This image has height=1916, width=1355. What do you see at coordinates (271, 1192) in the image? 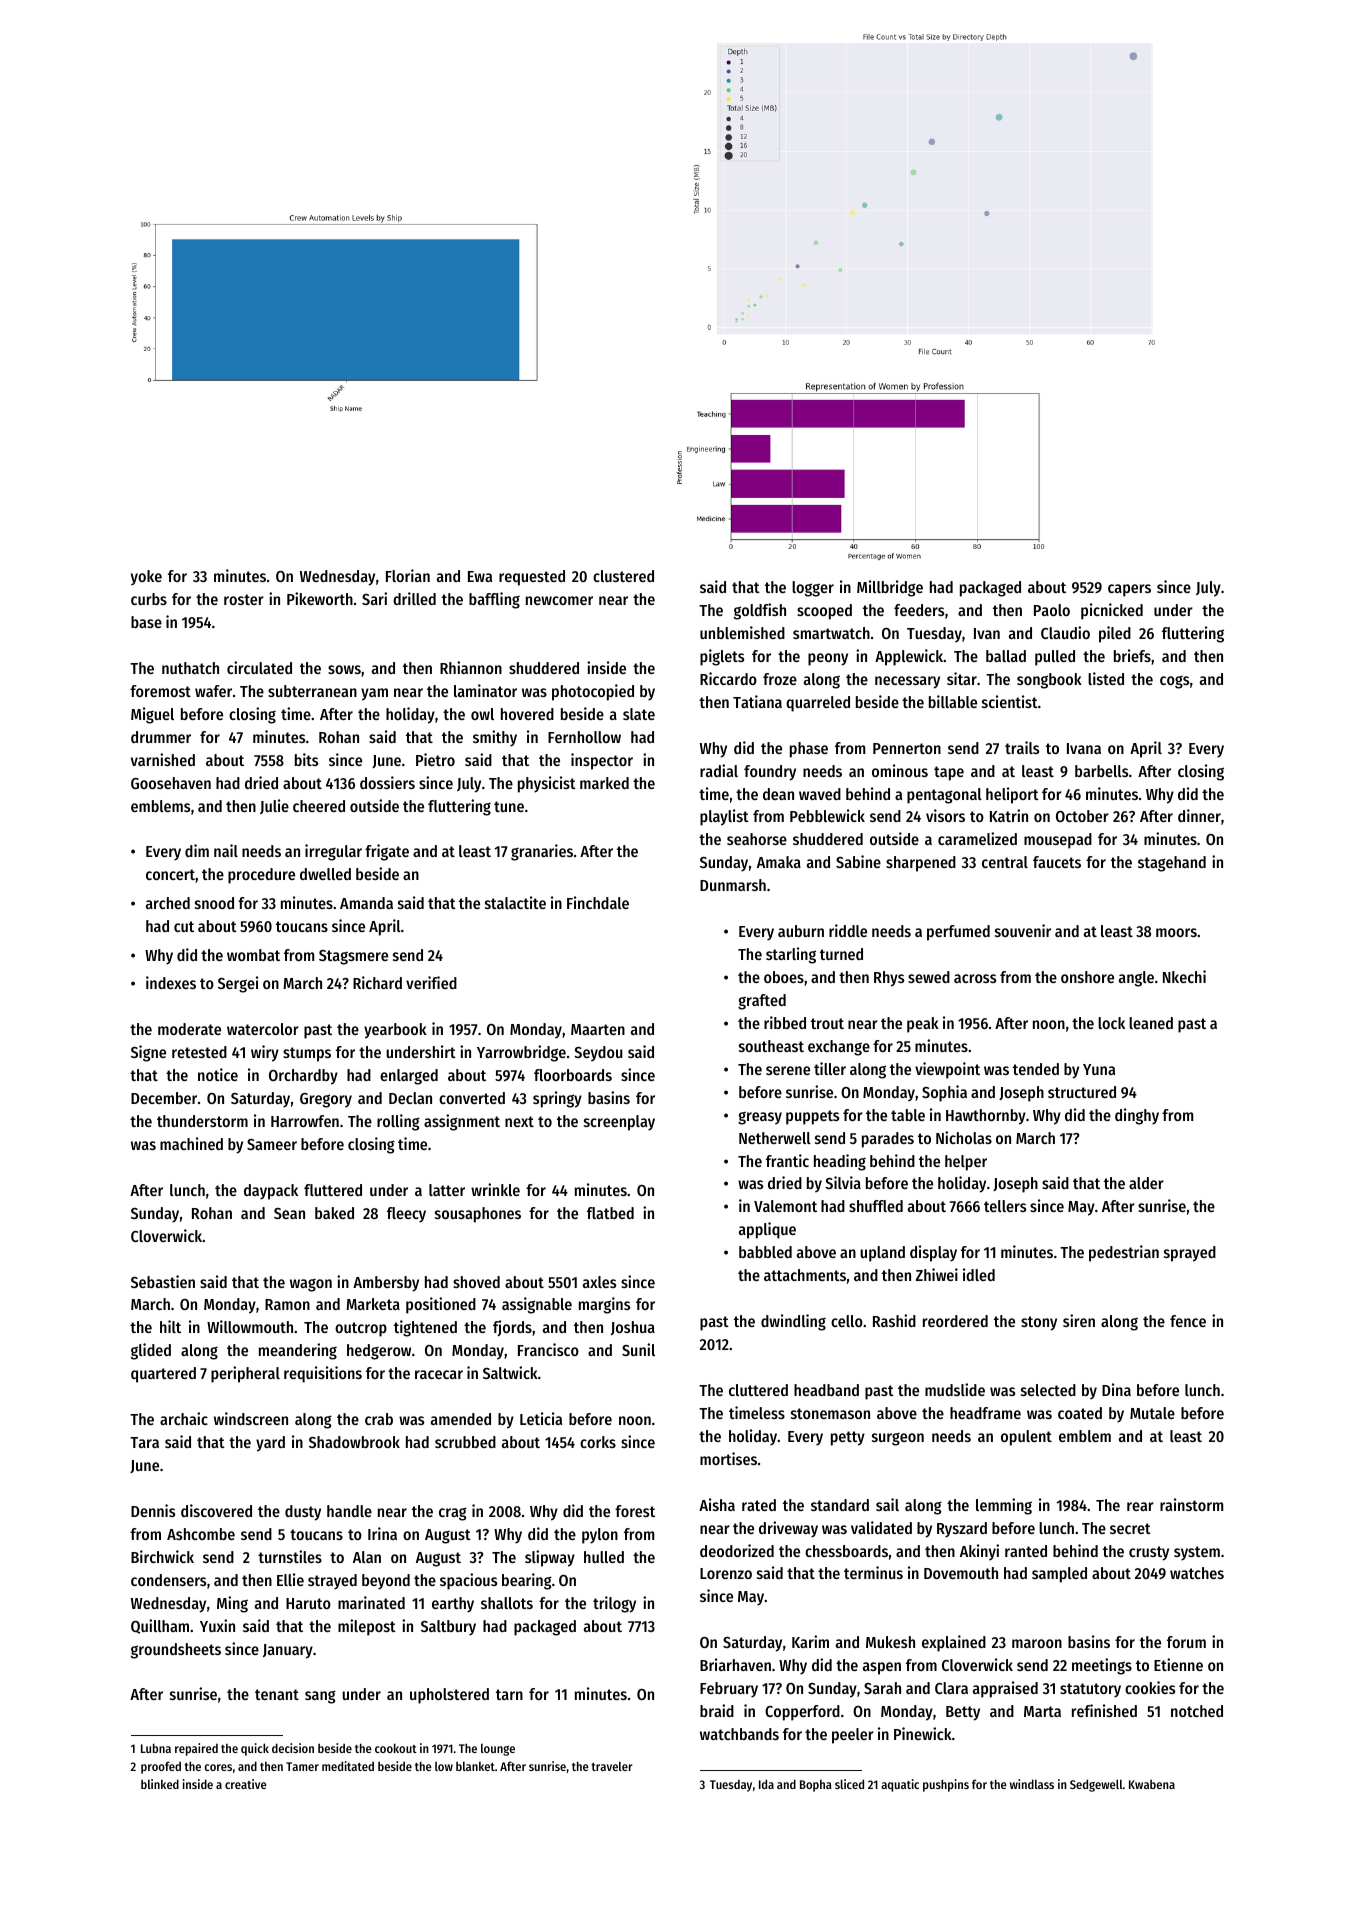
I see `daypack` at bounding box center [271, 1192].
